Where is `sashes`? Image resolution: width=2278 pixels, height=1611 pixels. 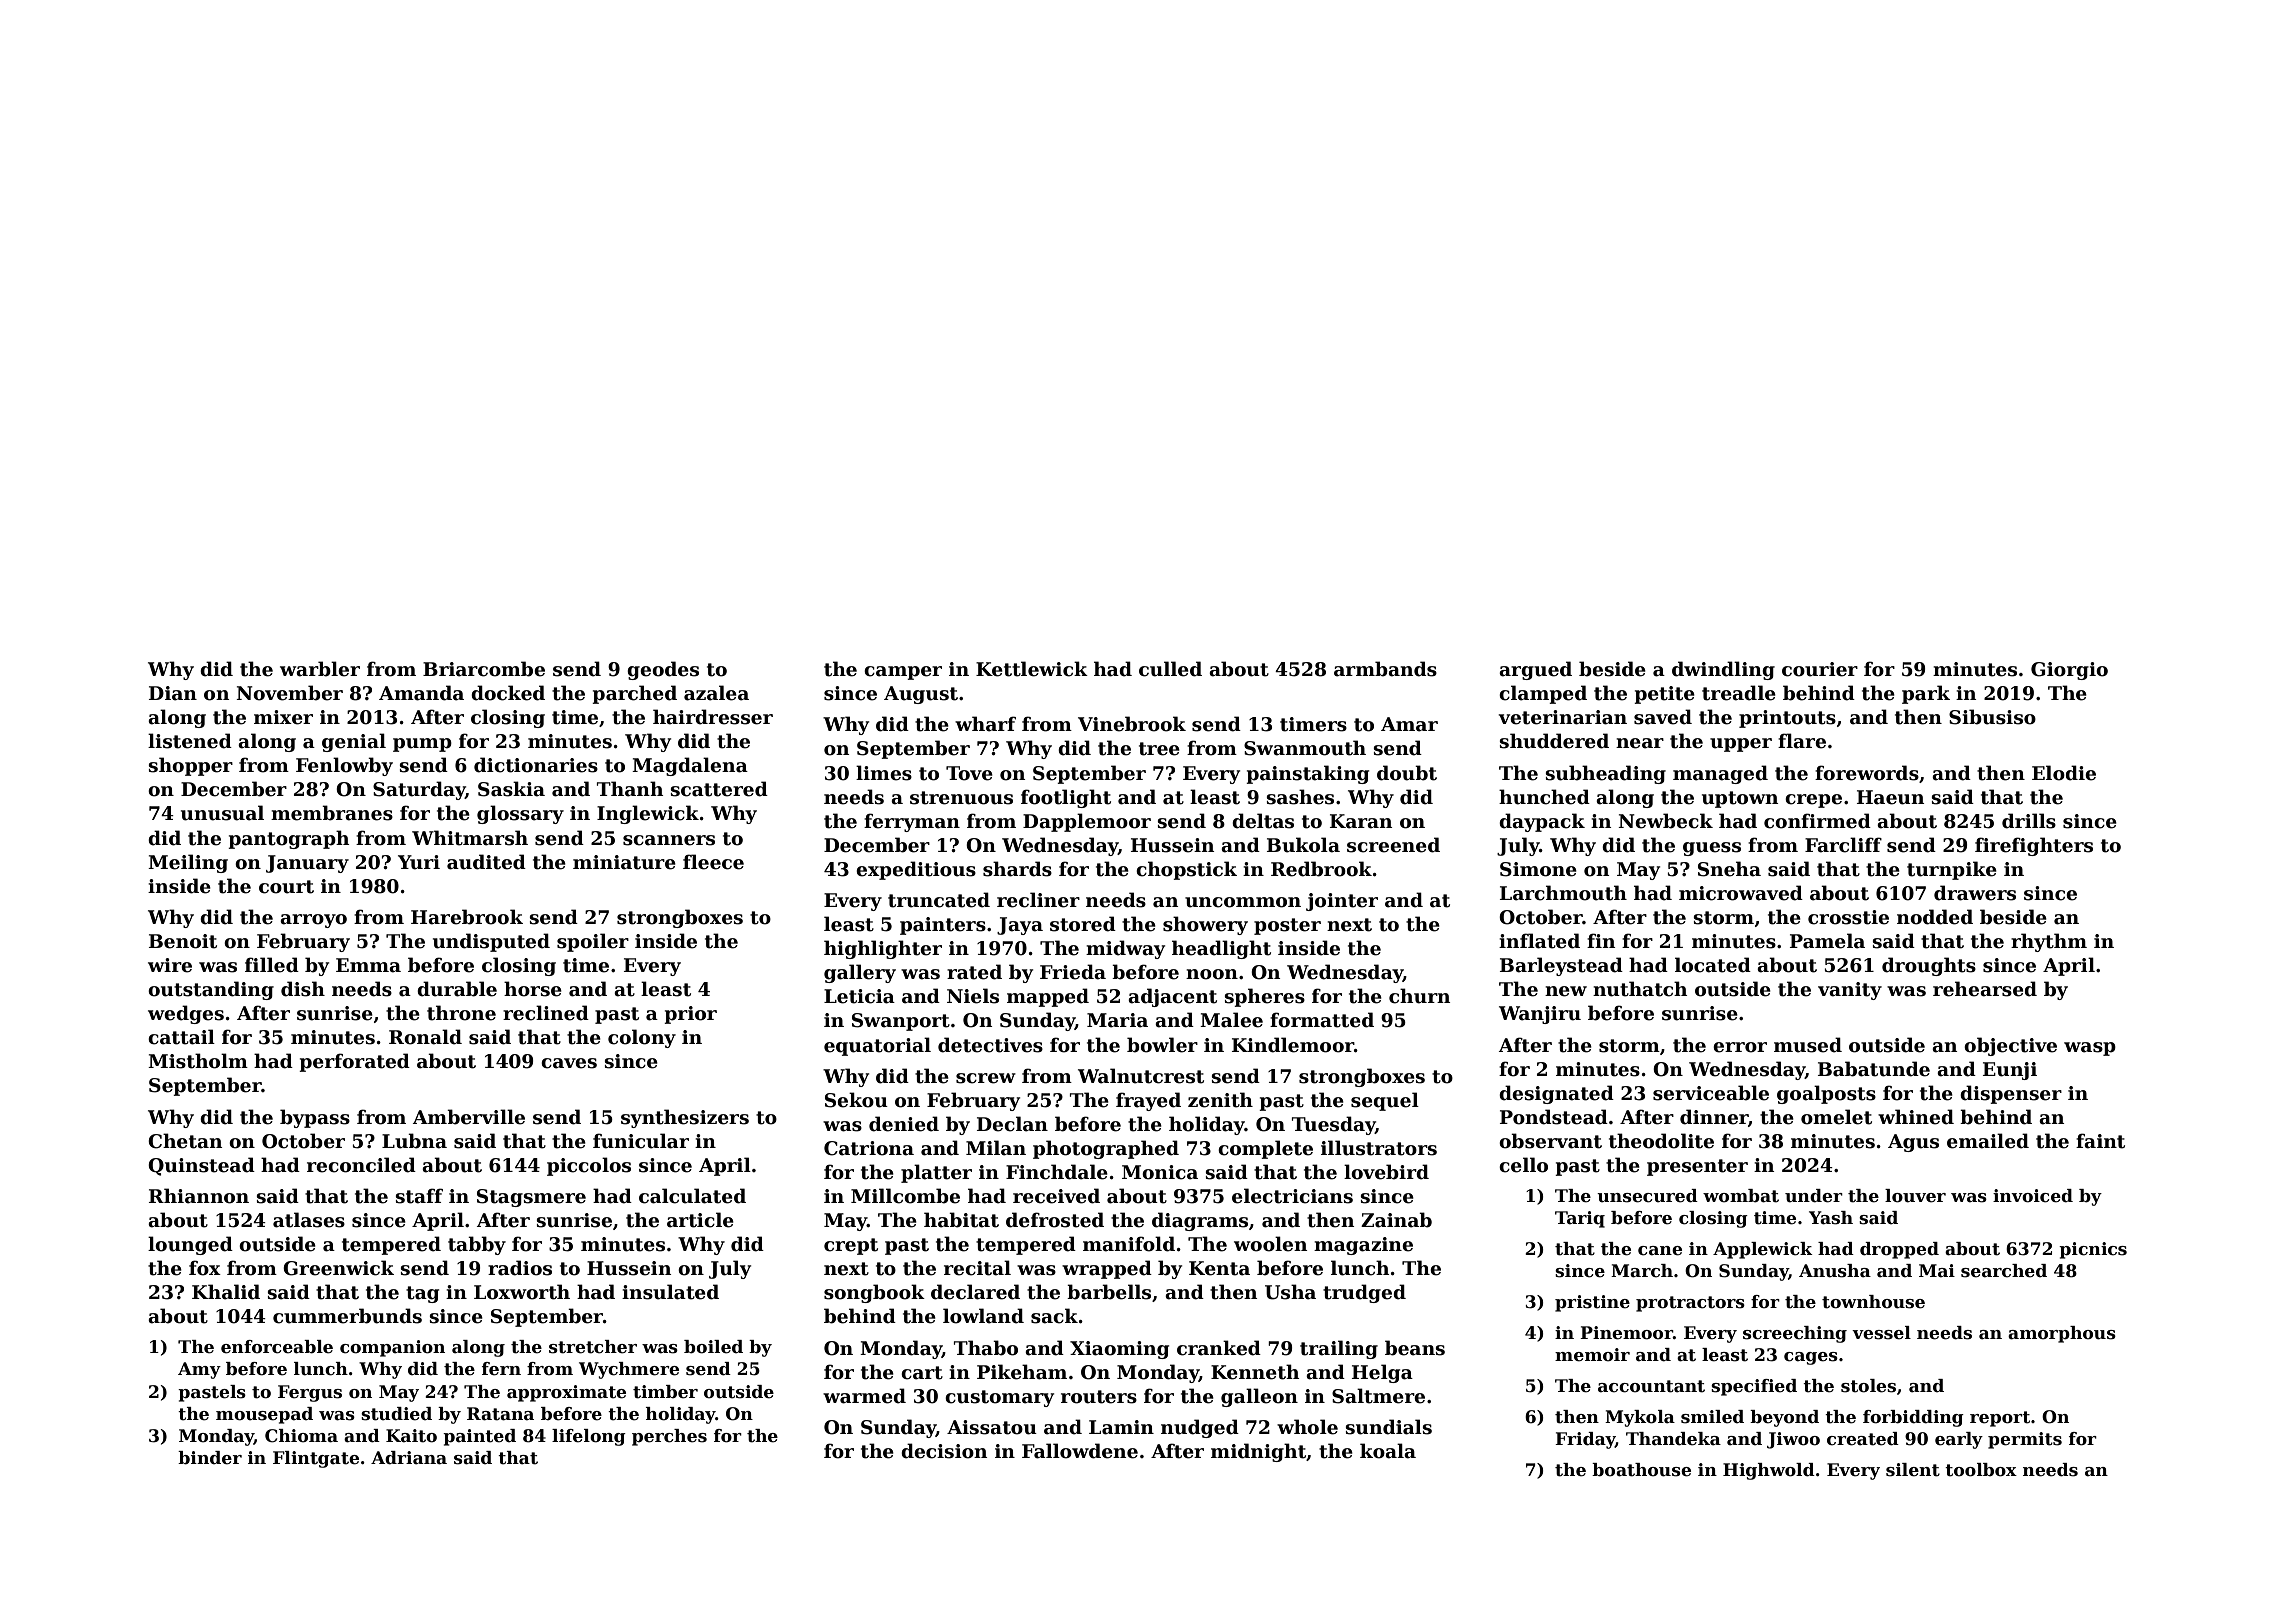
sashes is located at coordinates (1300, 797).
